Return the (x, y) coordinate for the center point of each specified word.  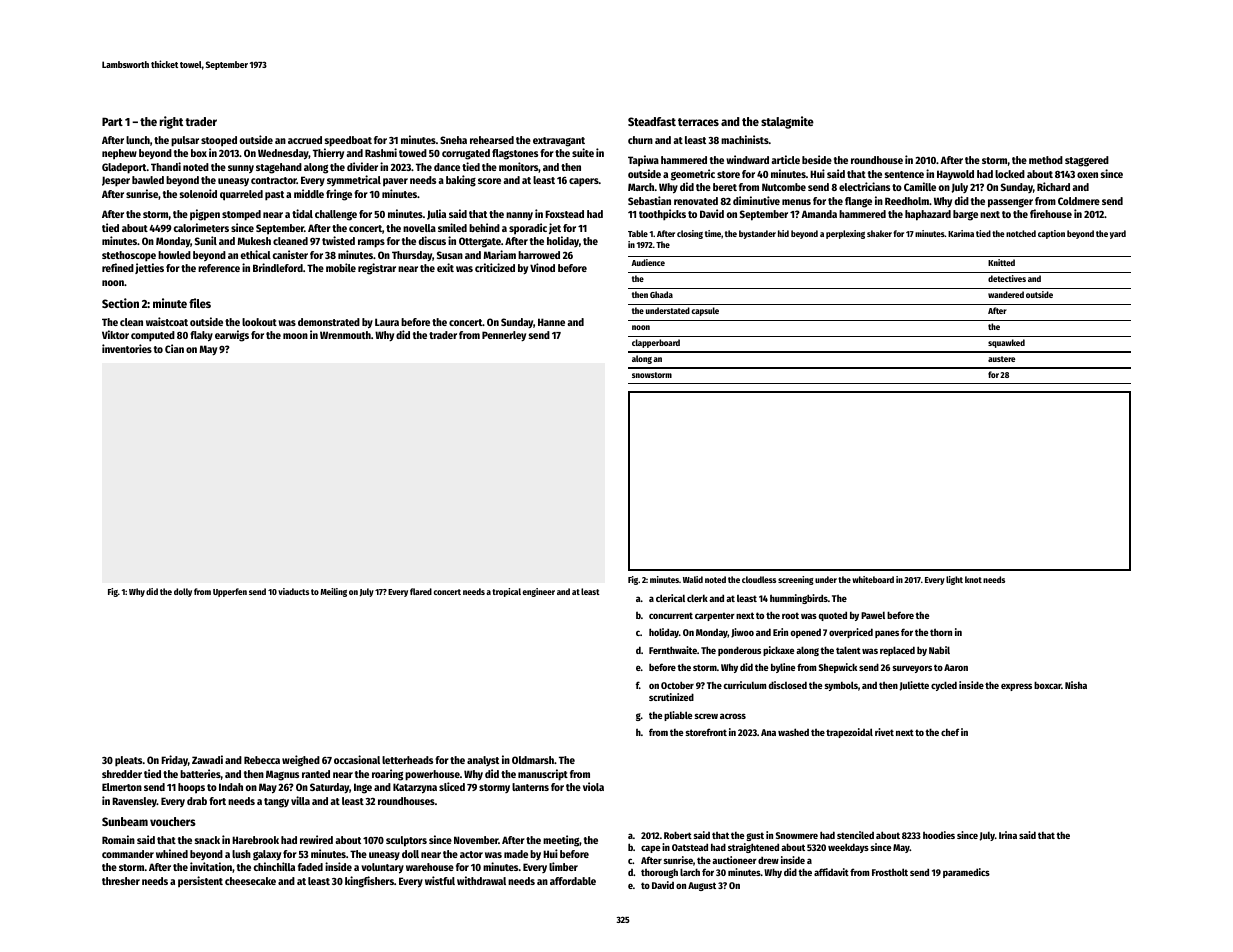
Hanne (551, 322)
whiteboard (873, 579)
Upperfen (230, 592)
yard (1118, 234)
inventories (127, 348)
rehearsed (492, 140)
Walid (693, 579)
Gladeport (124, 168)
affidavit (831, 872)
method (1046, 160)
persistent (200, 882)
